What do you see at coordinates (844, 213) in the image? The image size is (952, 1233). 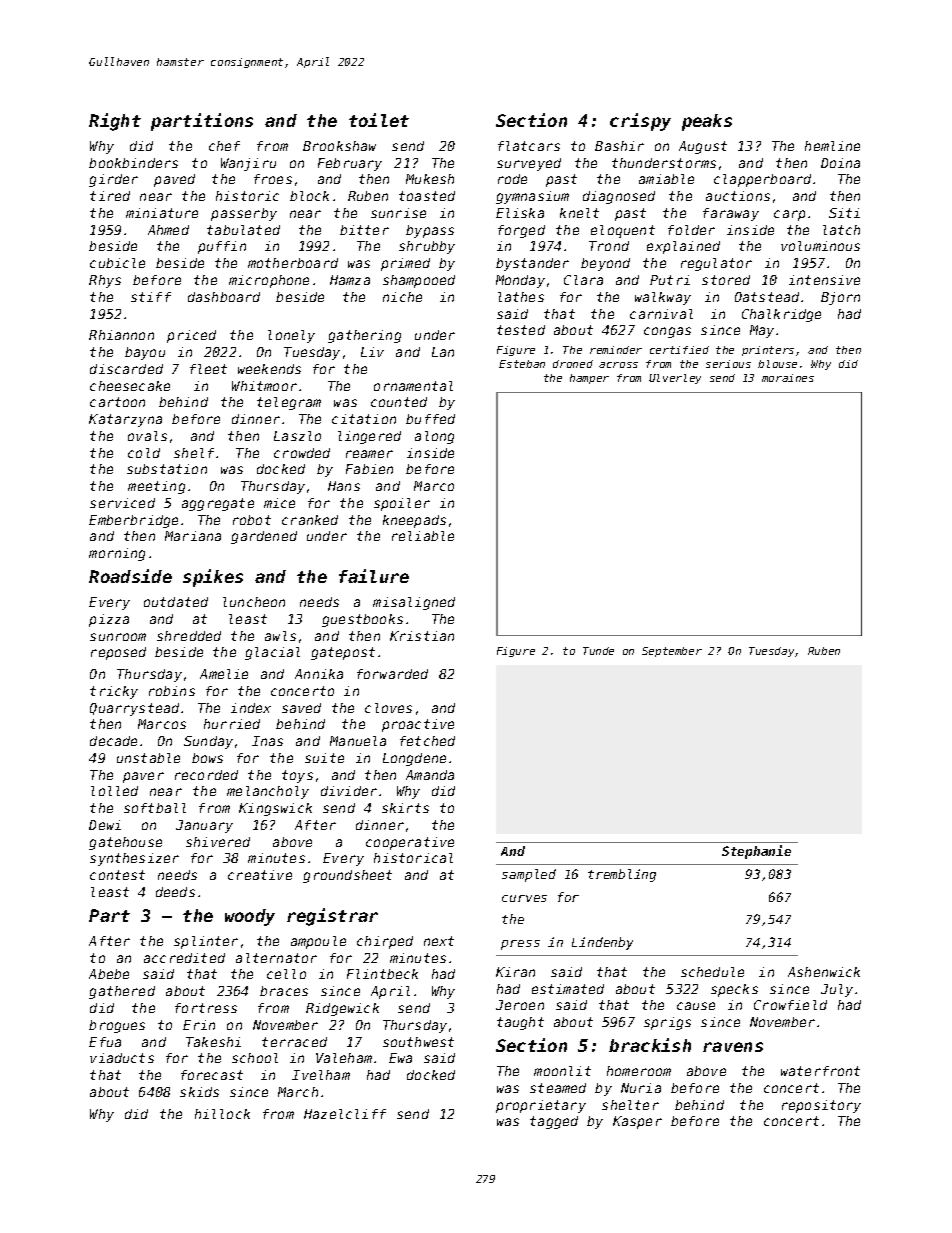 I see `Siti` at bounding box center [844, 213].
